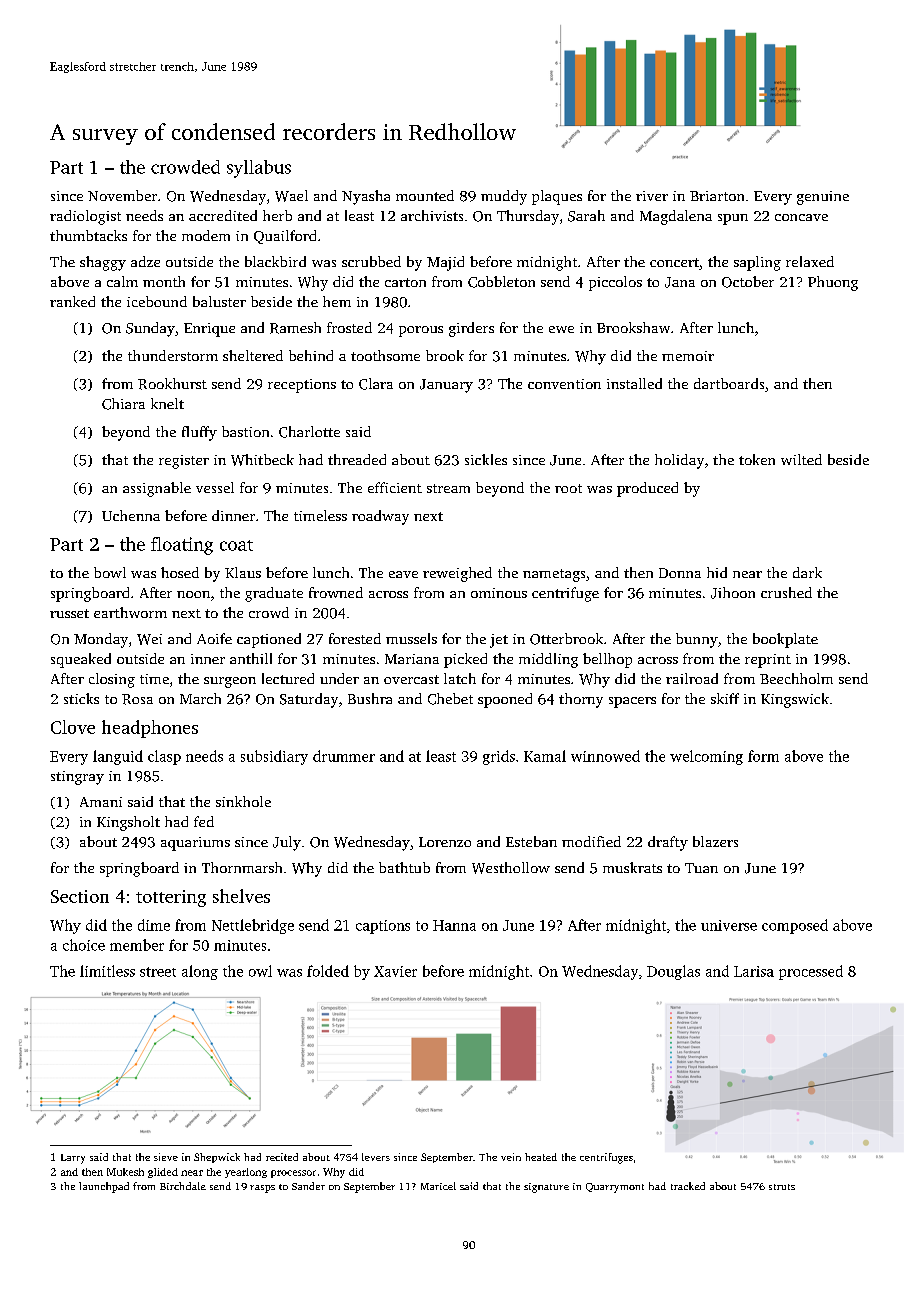 The width and height of the page is (924, 1308). Describe the element at coordinates (395, 487) in the page. I see `efficient` at that location.
